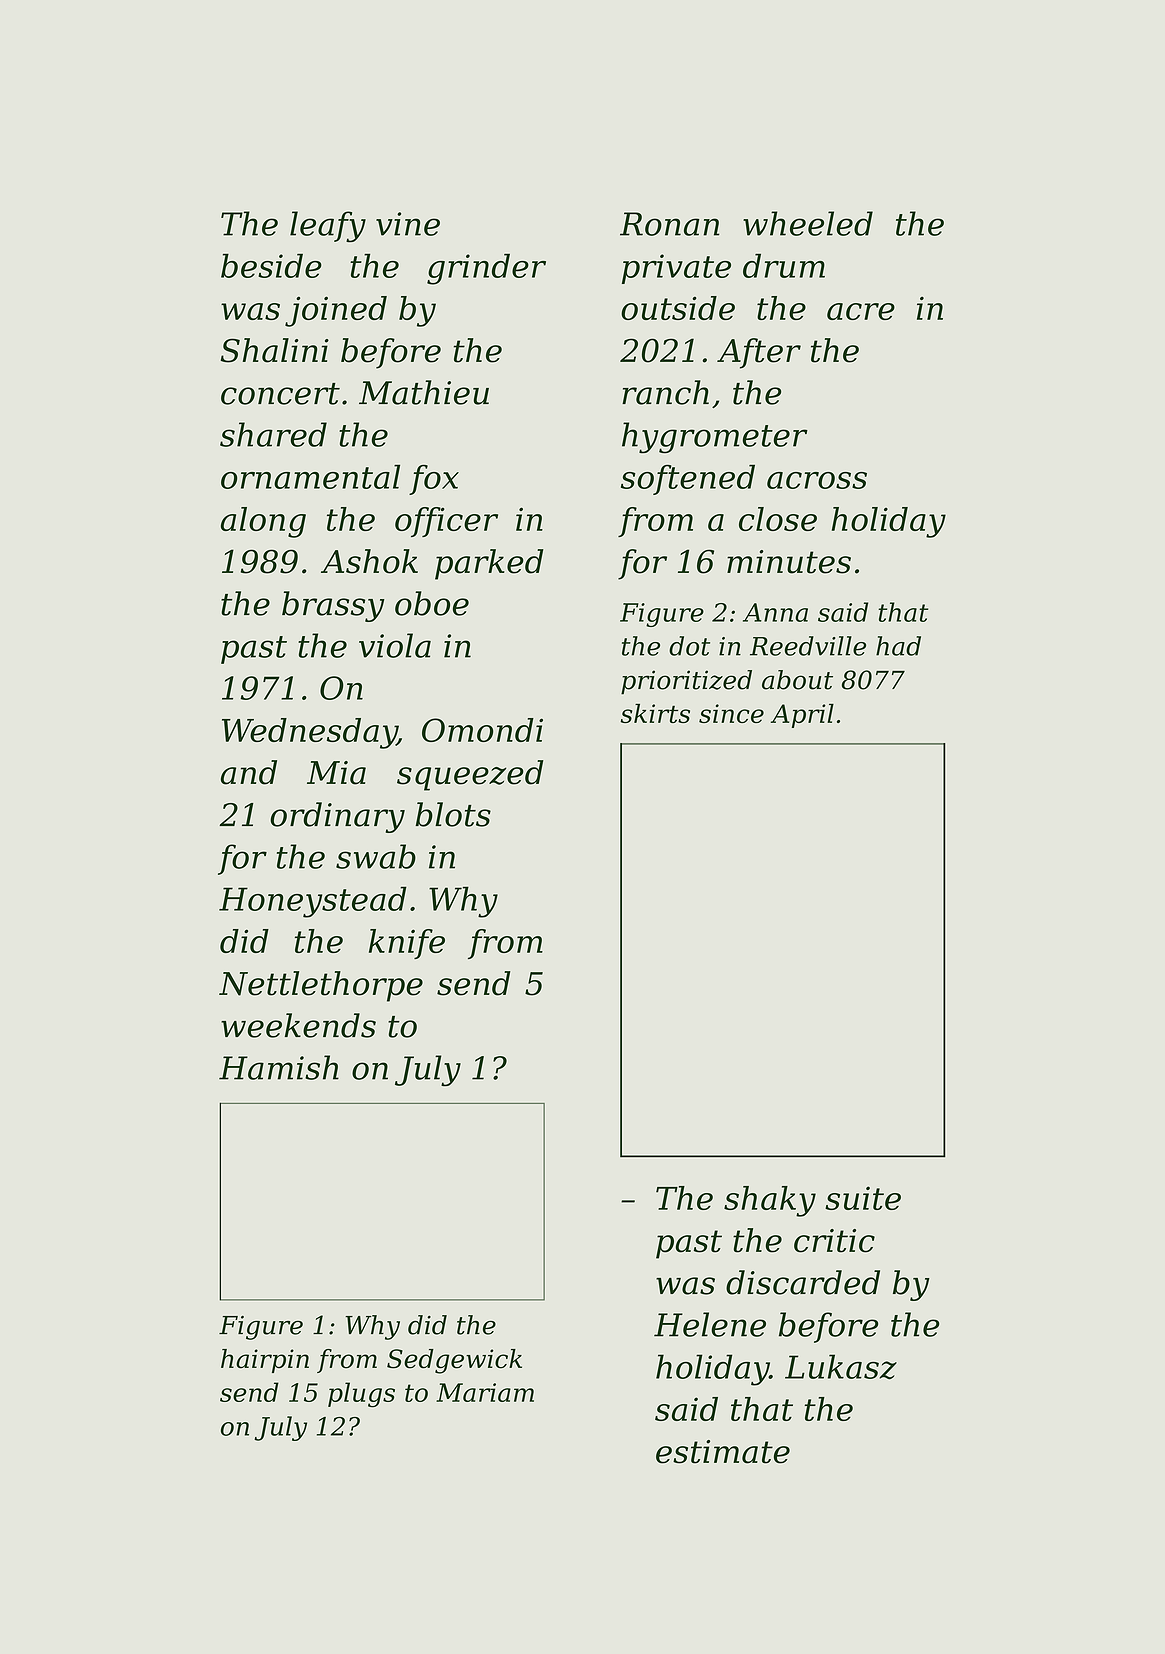 The height and width of the screenshot is (1654, 1165). What do you see at coordinates (298, 1025) in the screenshot?
I see `weekends` at bounding box center [298, 1025].
